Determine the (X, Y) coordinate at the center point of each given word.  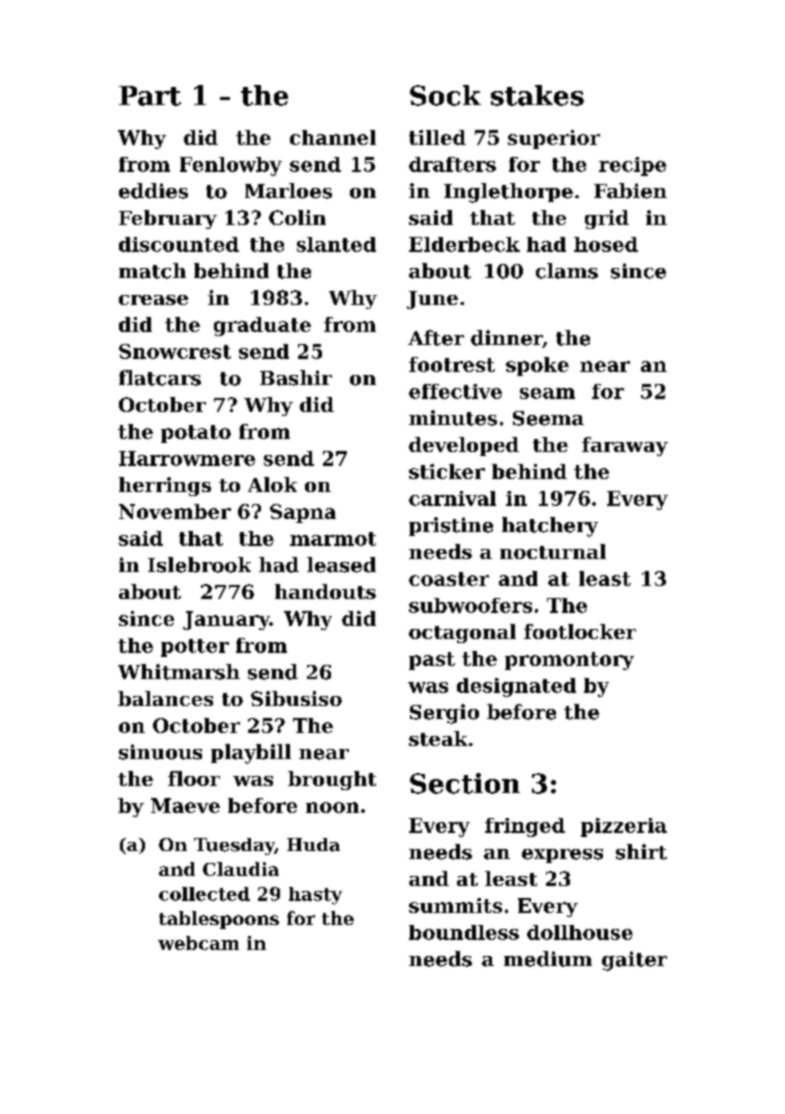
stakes (537, 95)
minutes (453, 418)
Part (150, 96)
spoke (537, 366)
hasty (315, 896)
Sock (445, 95)
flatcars (160, 378)
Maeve (185, 805)
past (432, 661)
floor (194, 778)
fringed (525, 827)
